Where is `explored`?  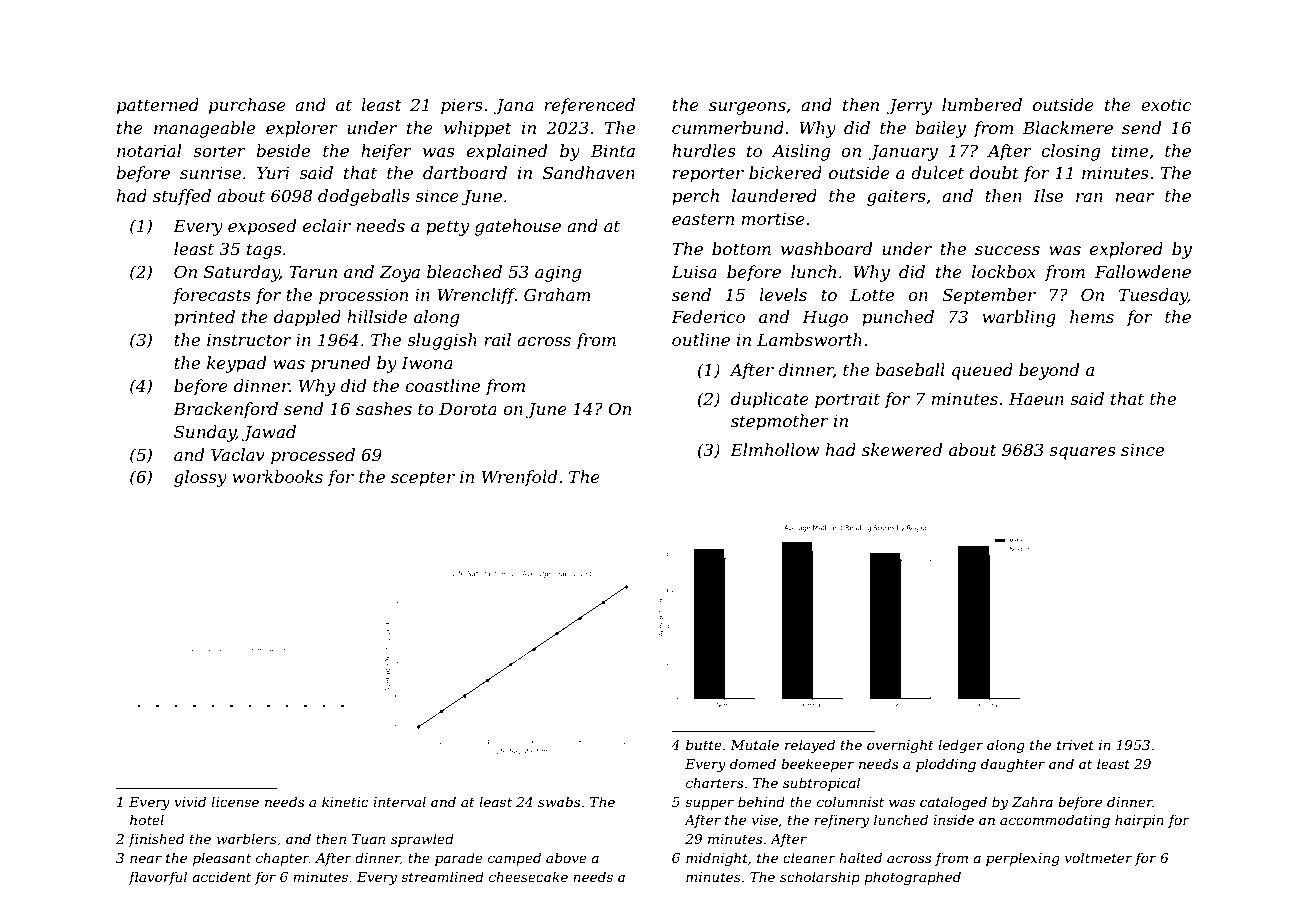
explored is located at coordinates (1126, 250).
